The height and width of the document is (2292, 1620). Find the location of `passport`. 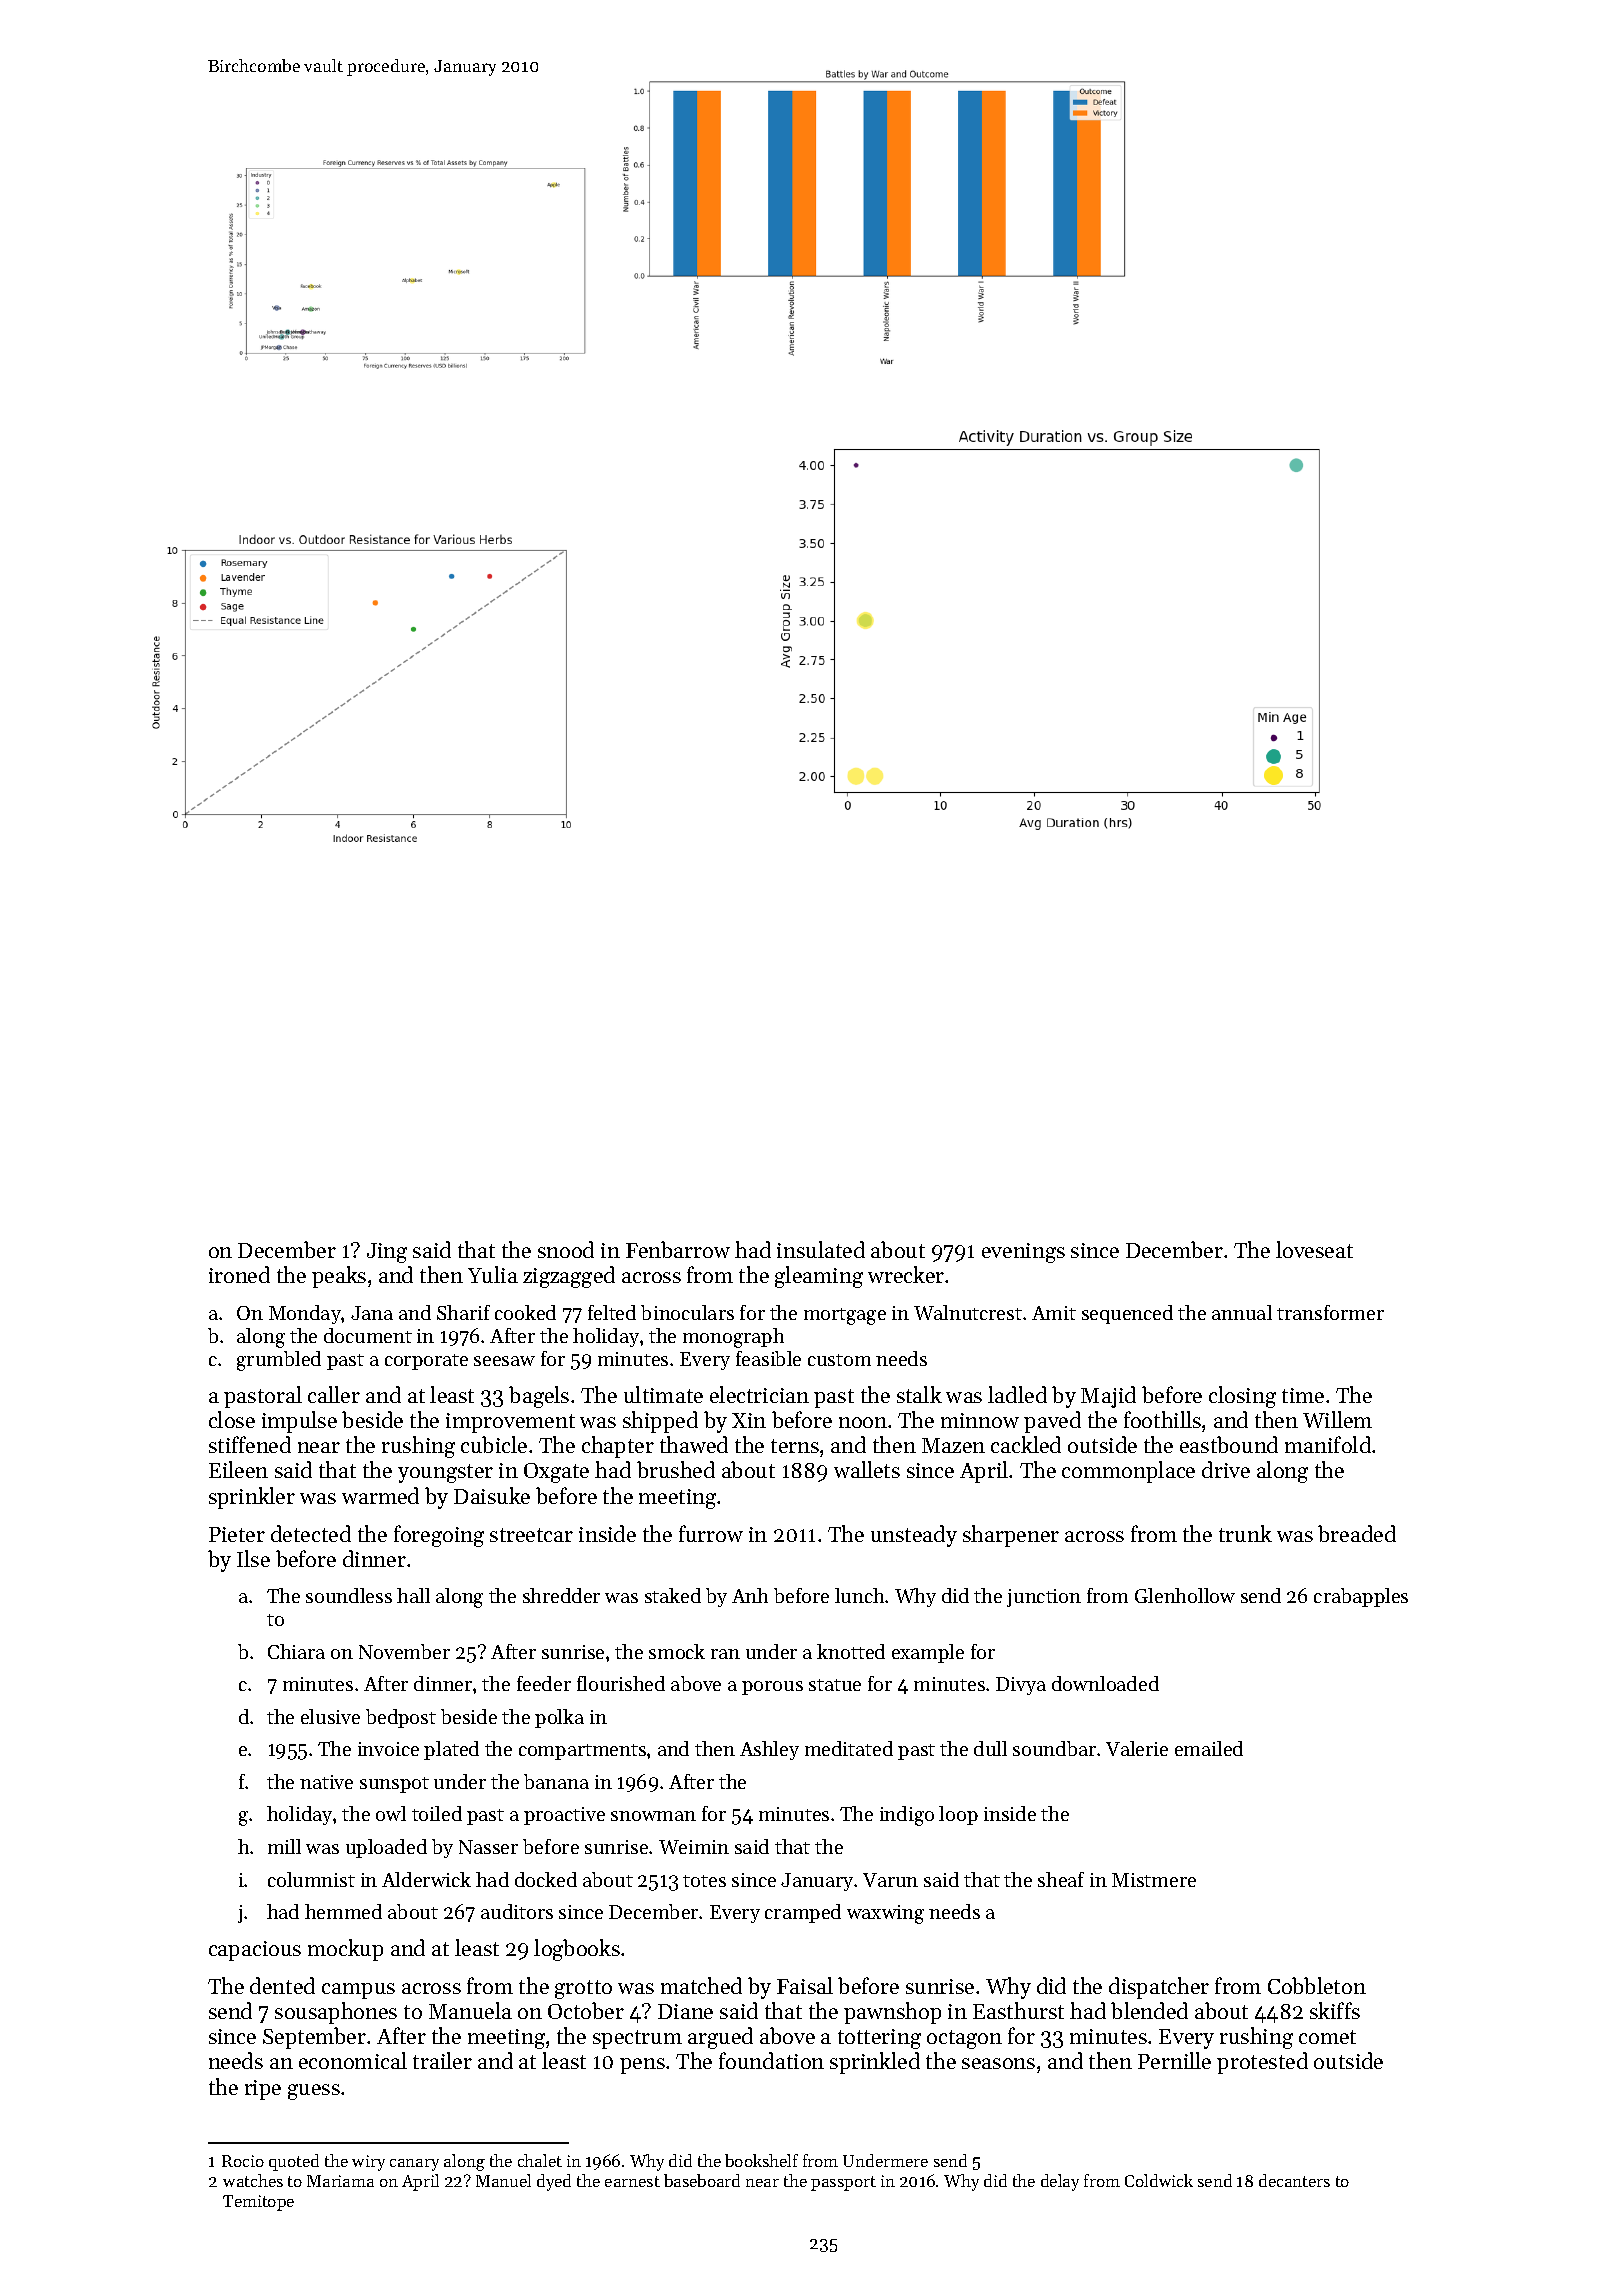

passport is located at coordinates (843, 2183).
